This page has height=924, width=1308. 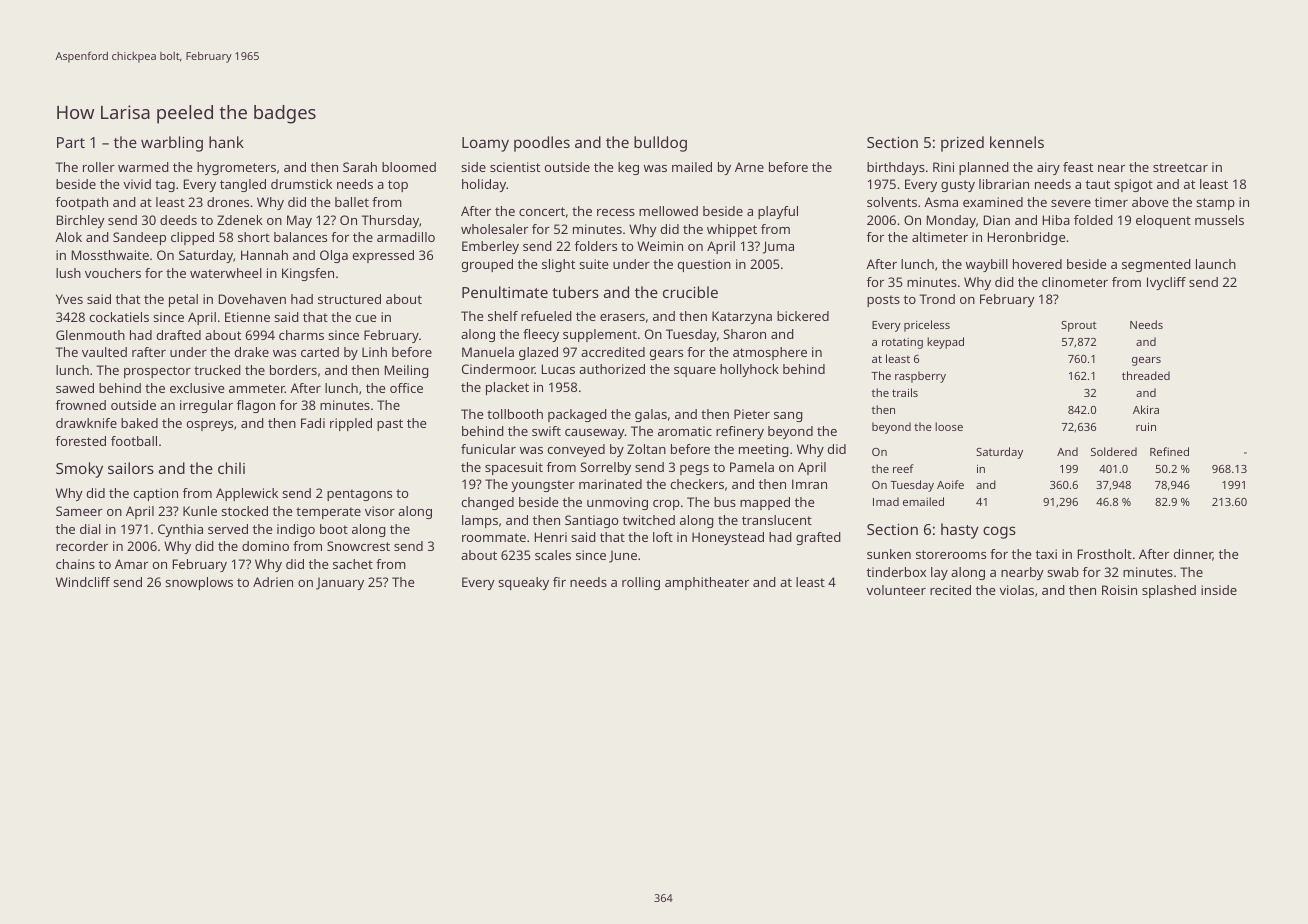 What do you see at coordinates (553, 555) in the page?
I see `scales` at bounding box center [553, 555].
